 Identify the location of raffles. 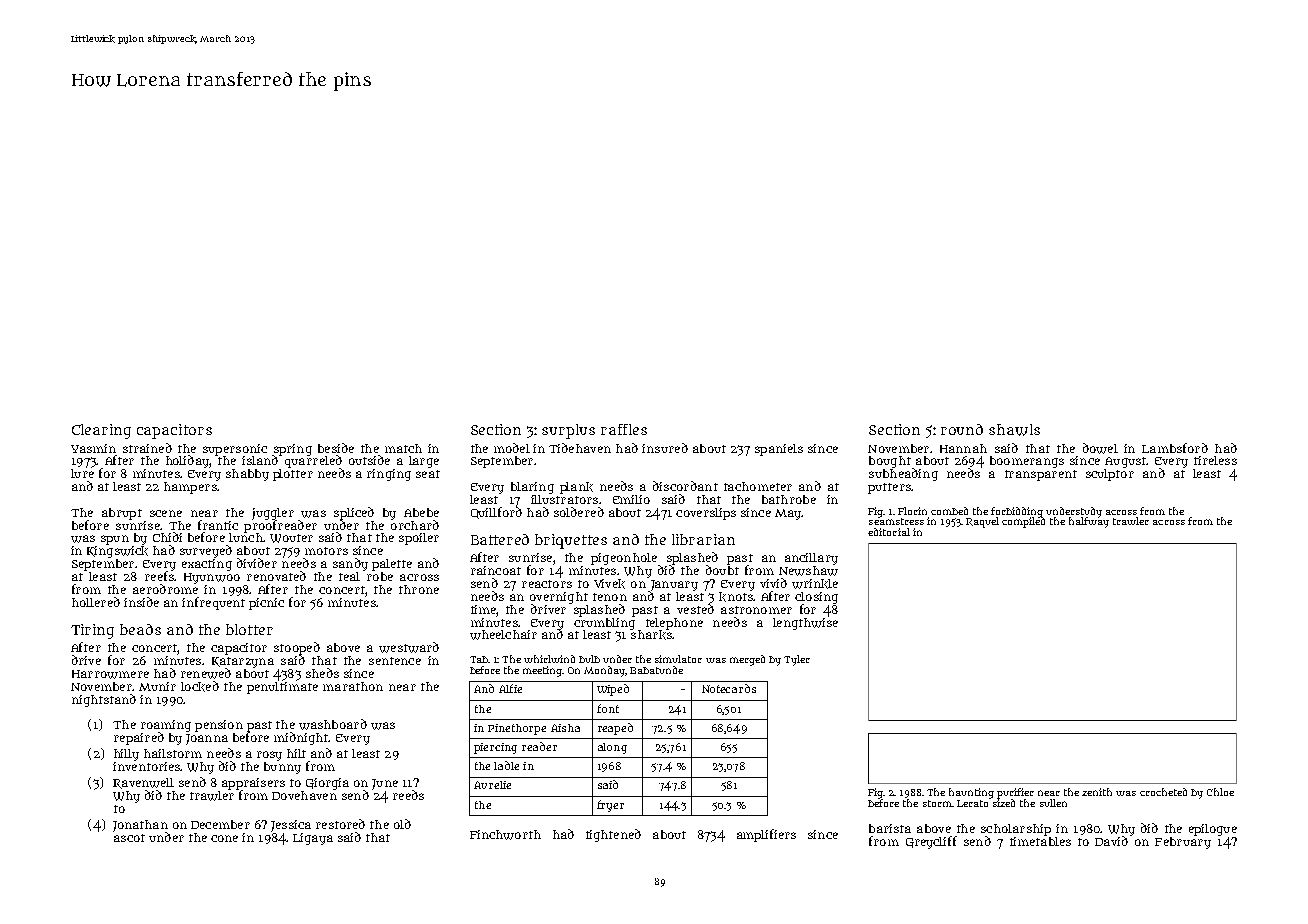
(624, 429).
